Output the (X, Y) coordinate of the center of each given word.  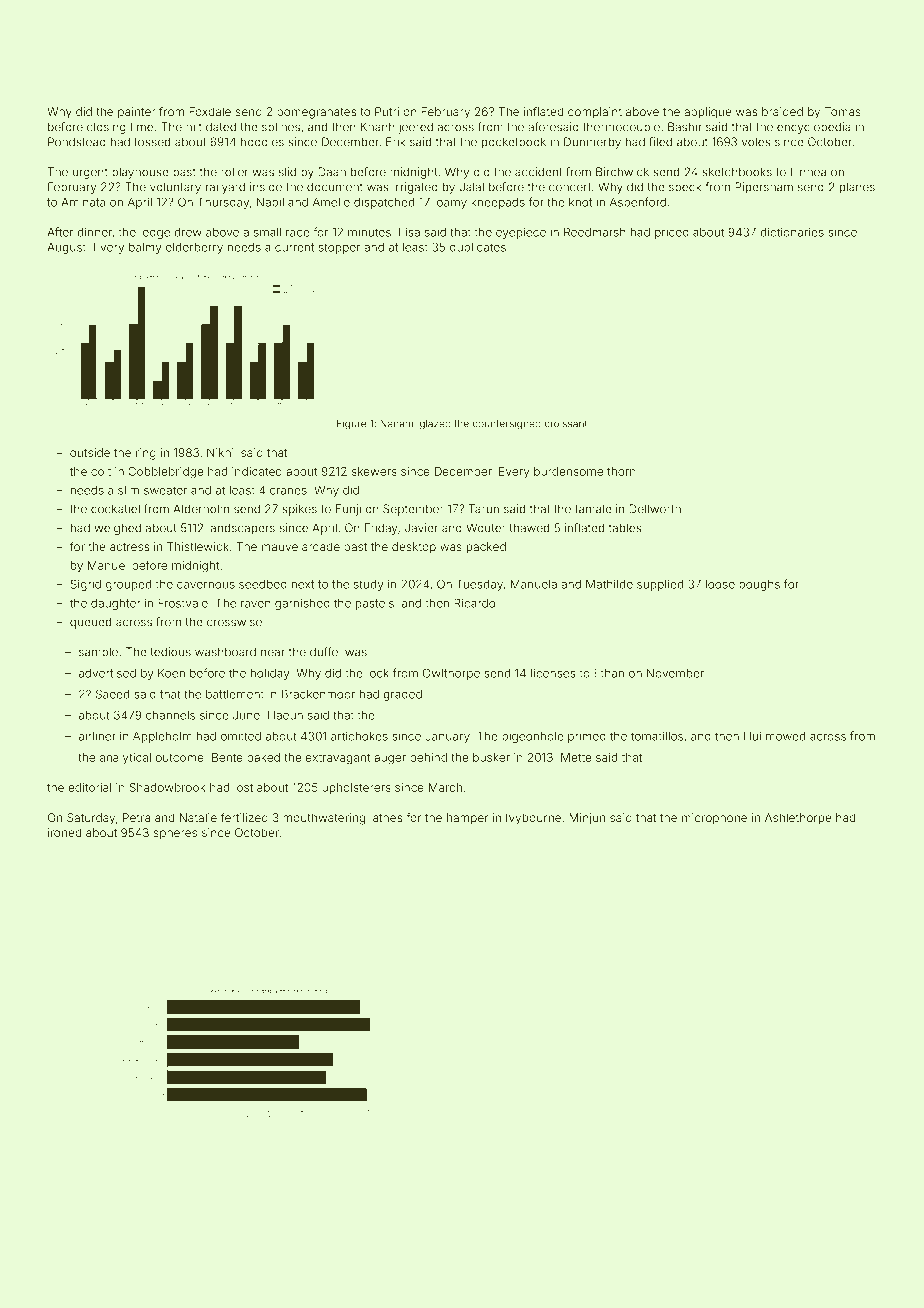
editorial (89, 787)
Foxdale (210, 111)
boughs (759, 585)
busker (491, 757)
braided (782, 111)
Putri (387, 111)
